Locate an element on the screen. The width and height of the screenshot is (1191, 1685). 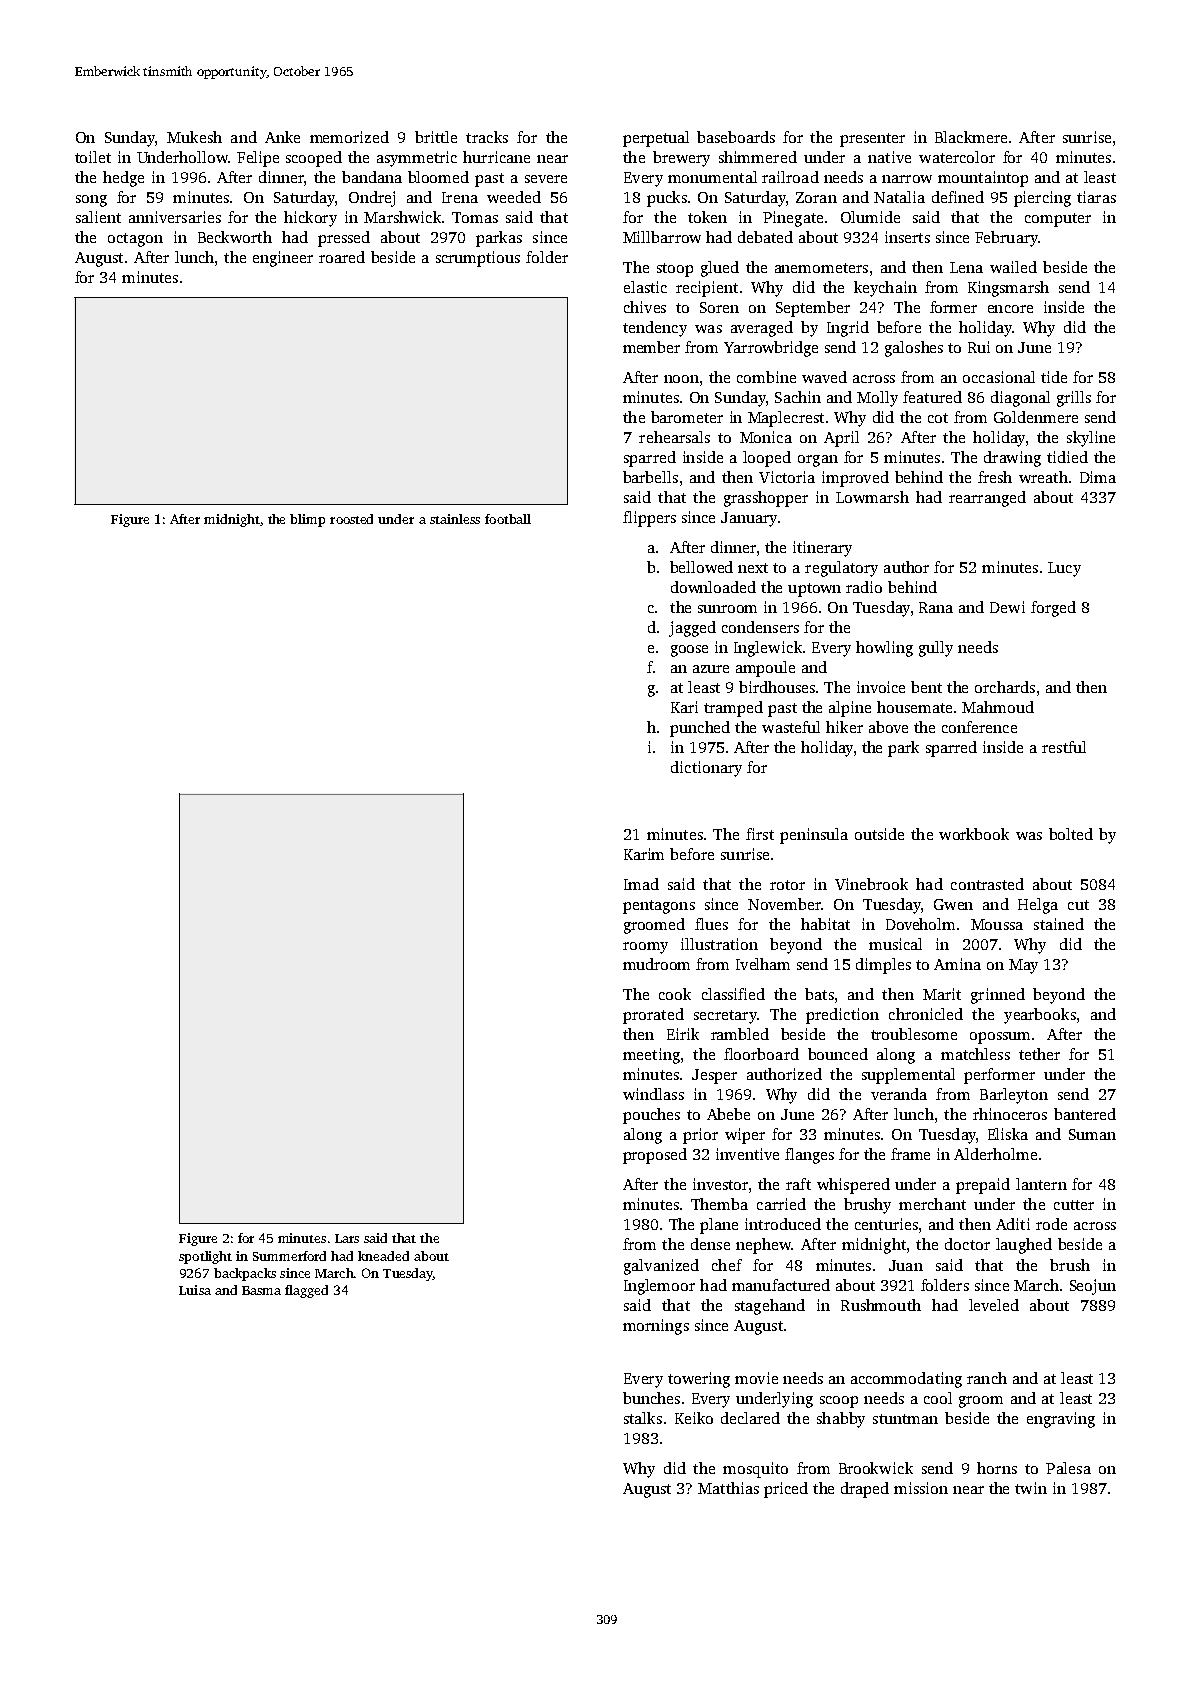
spotlight is located at coordinates (205, 1257).
